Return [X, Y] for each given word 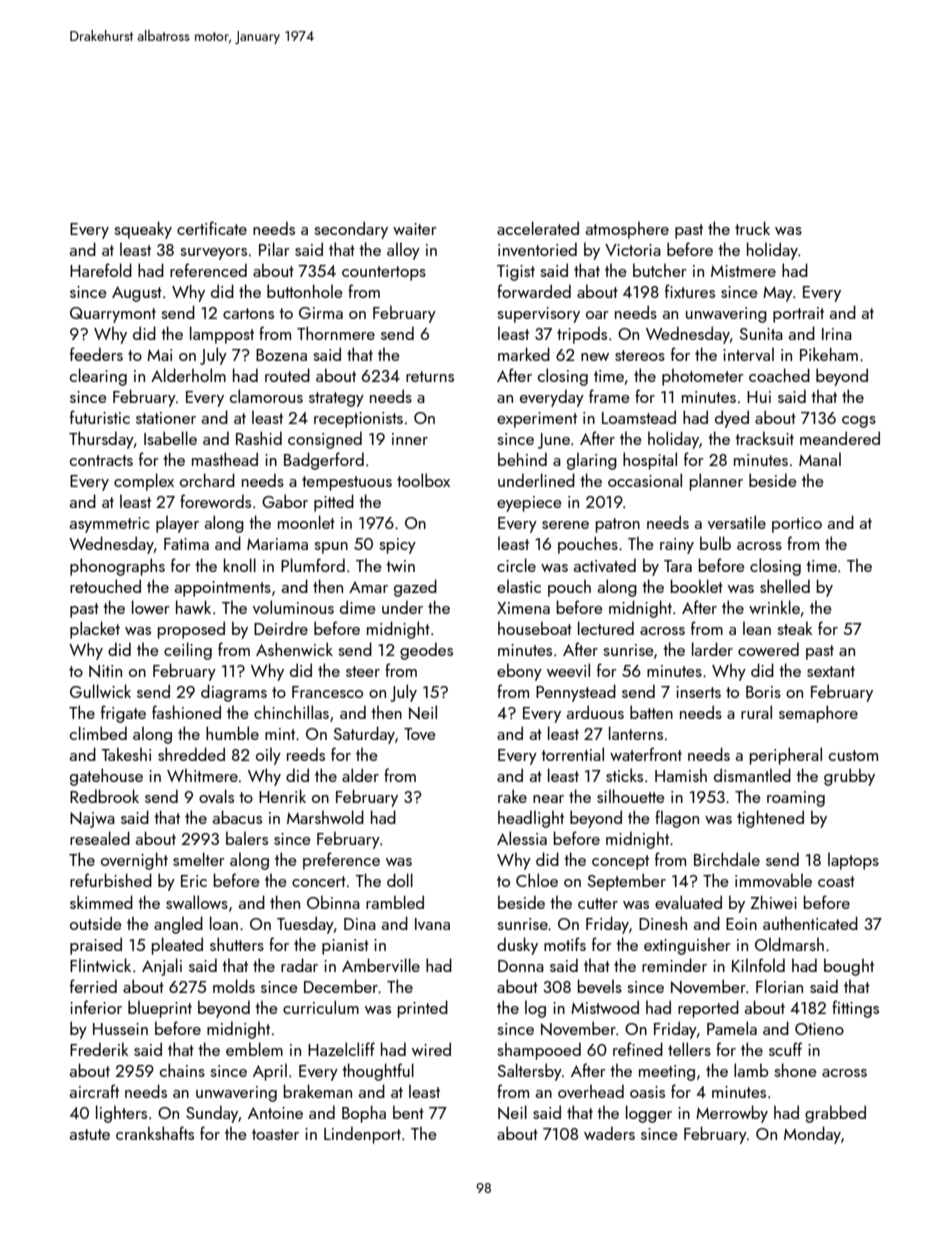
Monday [812, 1135]
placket [95, 630]
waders [609, 1133]
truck [752, 228]
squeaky [143, 230]
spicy [397, 546]
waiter [415, 229]
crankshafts [155, 1133]
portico [797, 525]
